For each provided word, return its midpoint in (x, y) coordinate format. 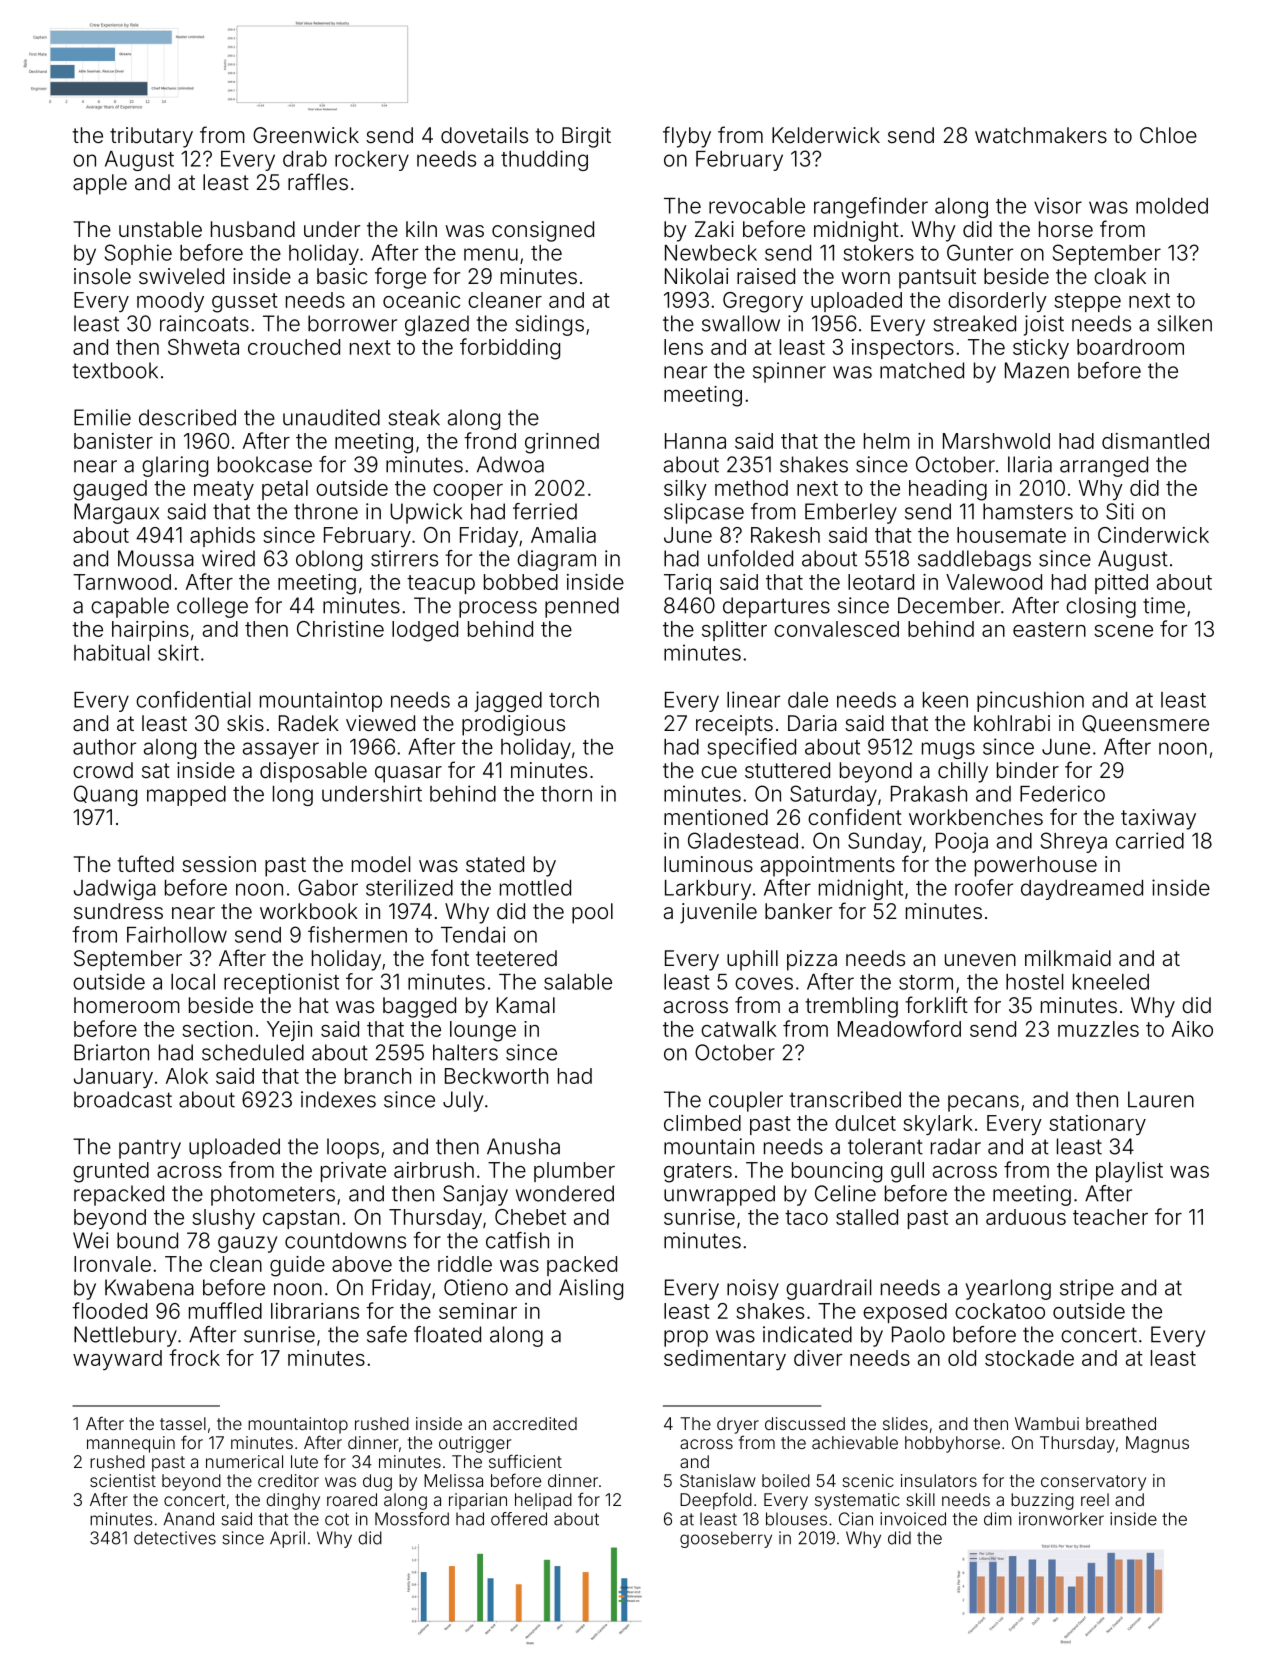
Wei (91, 1240)
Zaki (714, 229)
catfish (517, 1240)
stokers (878, 253)
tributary (151, 137)
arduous (1026, 1217)
